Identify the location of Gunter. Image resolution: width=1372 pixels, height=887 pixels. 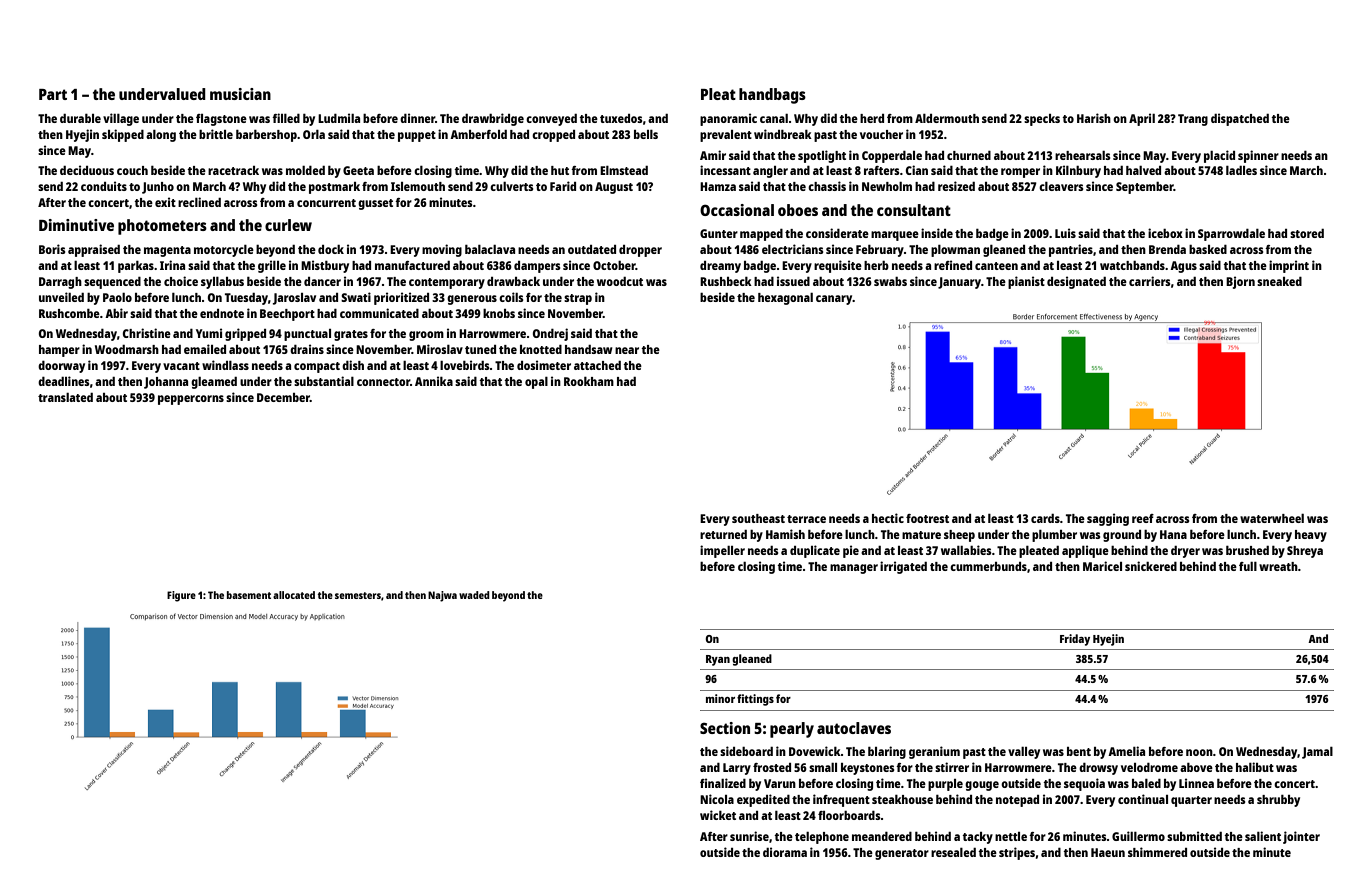
(719, 233).
